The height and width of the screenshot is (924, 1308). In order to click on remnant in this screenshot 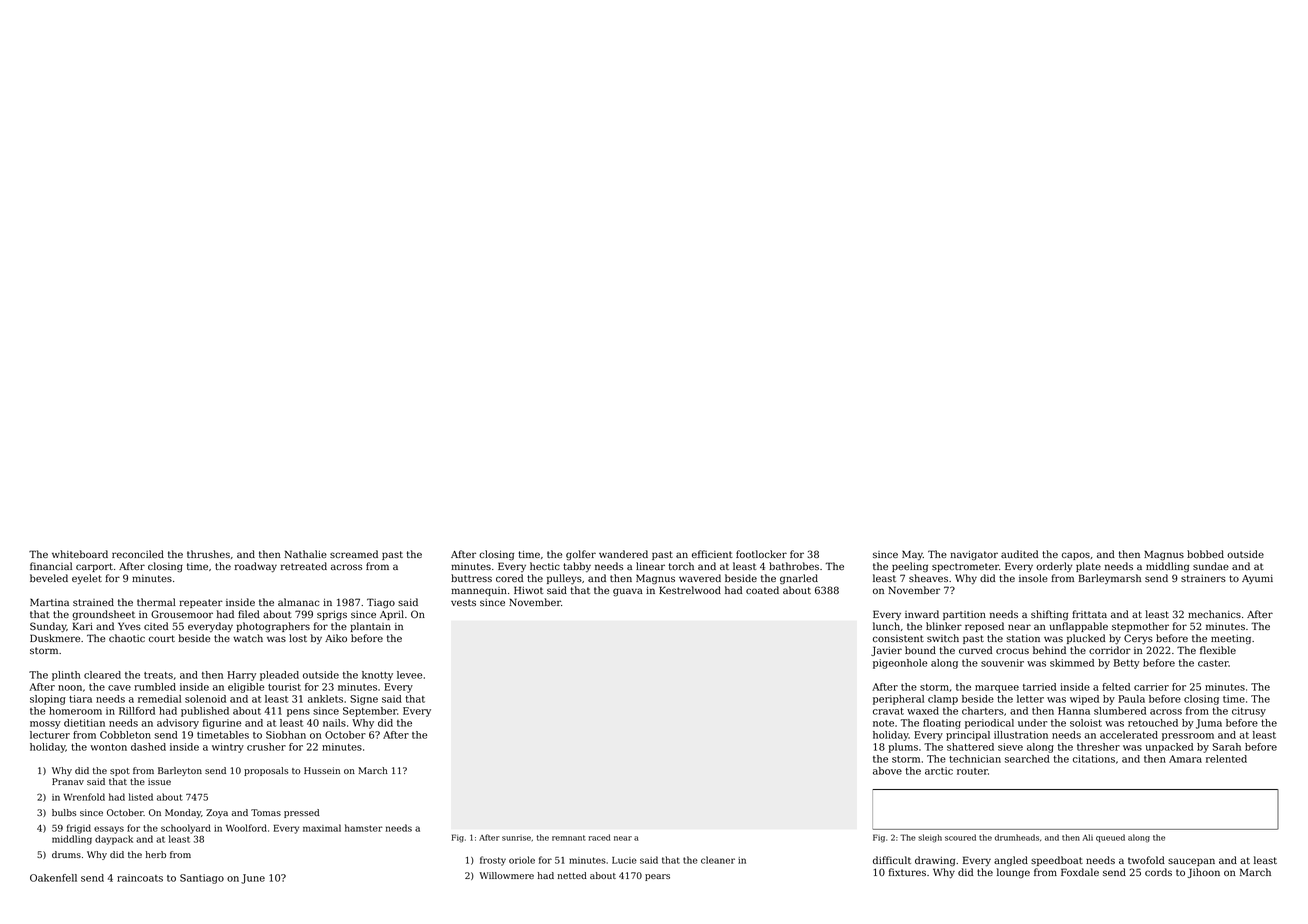, I will do `click(568, 838)`.
